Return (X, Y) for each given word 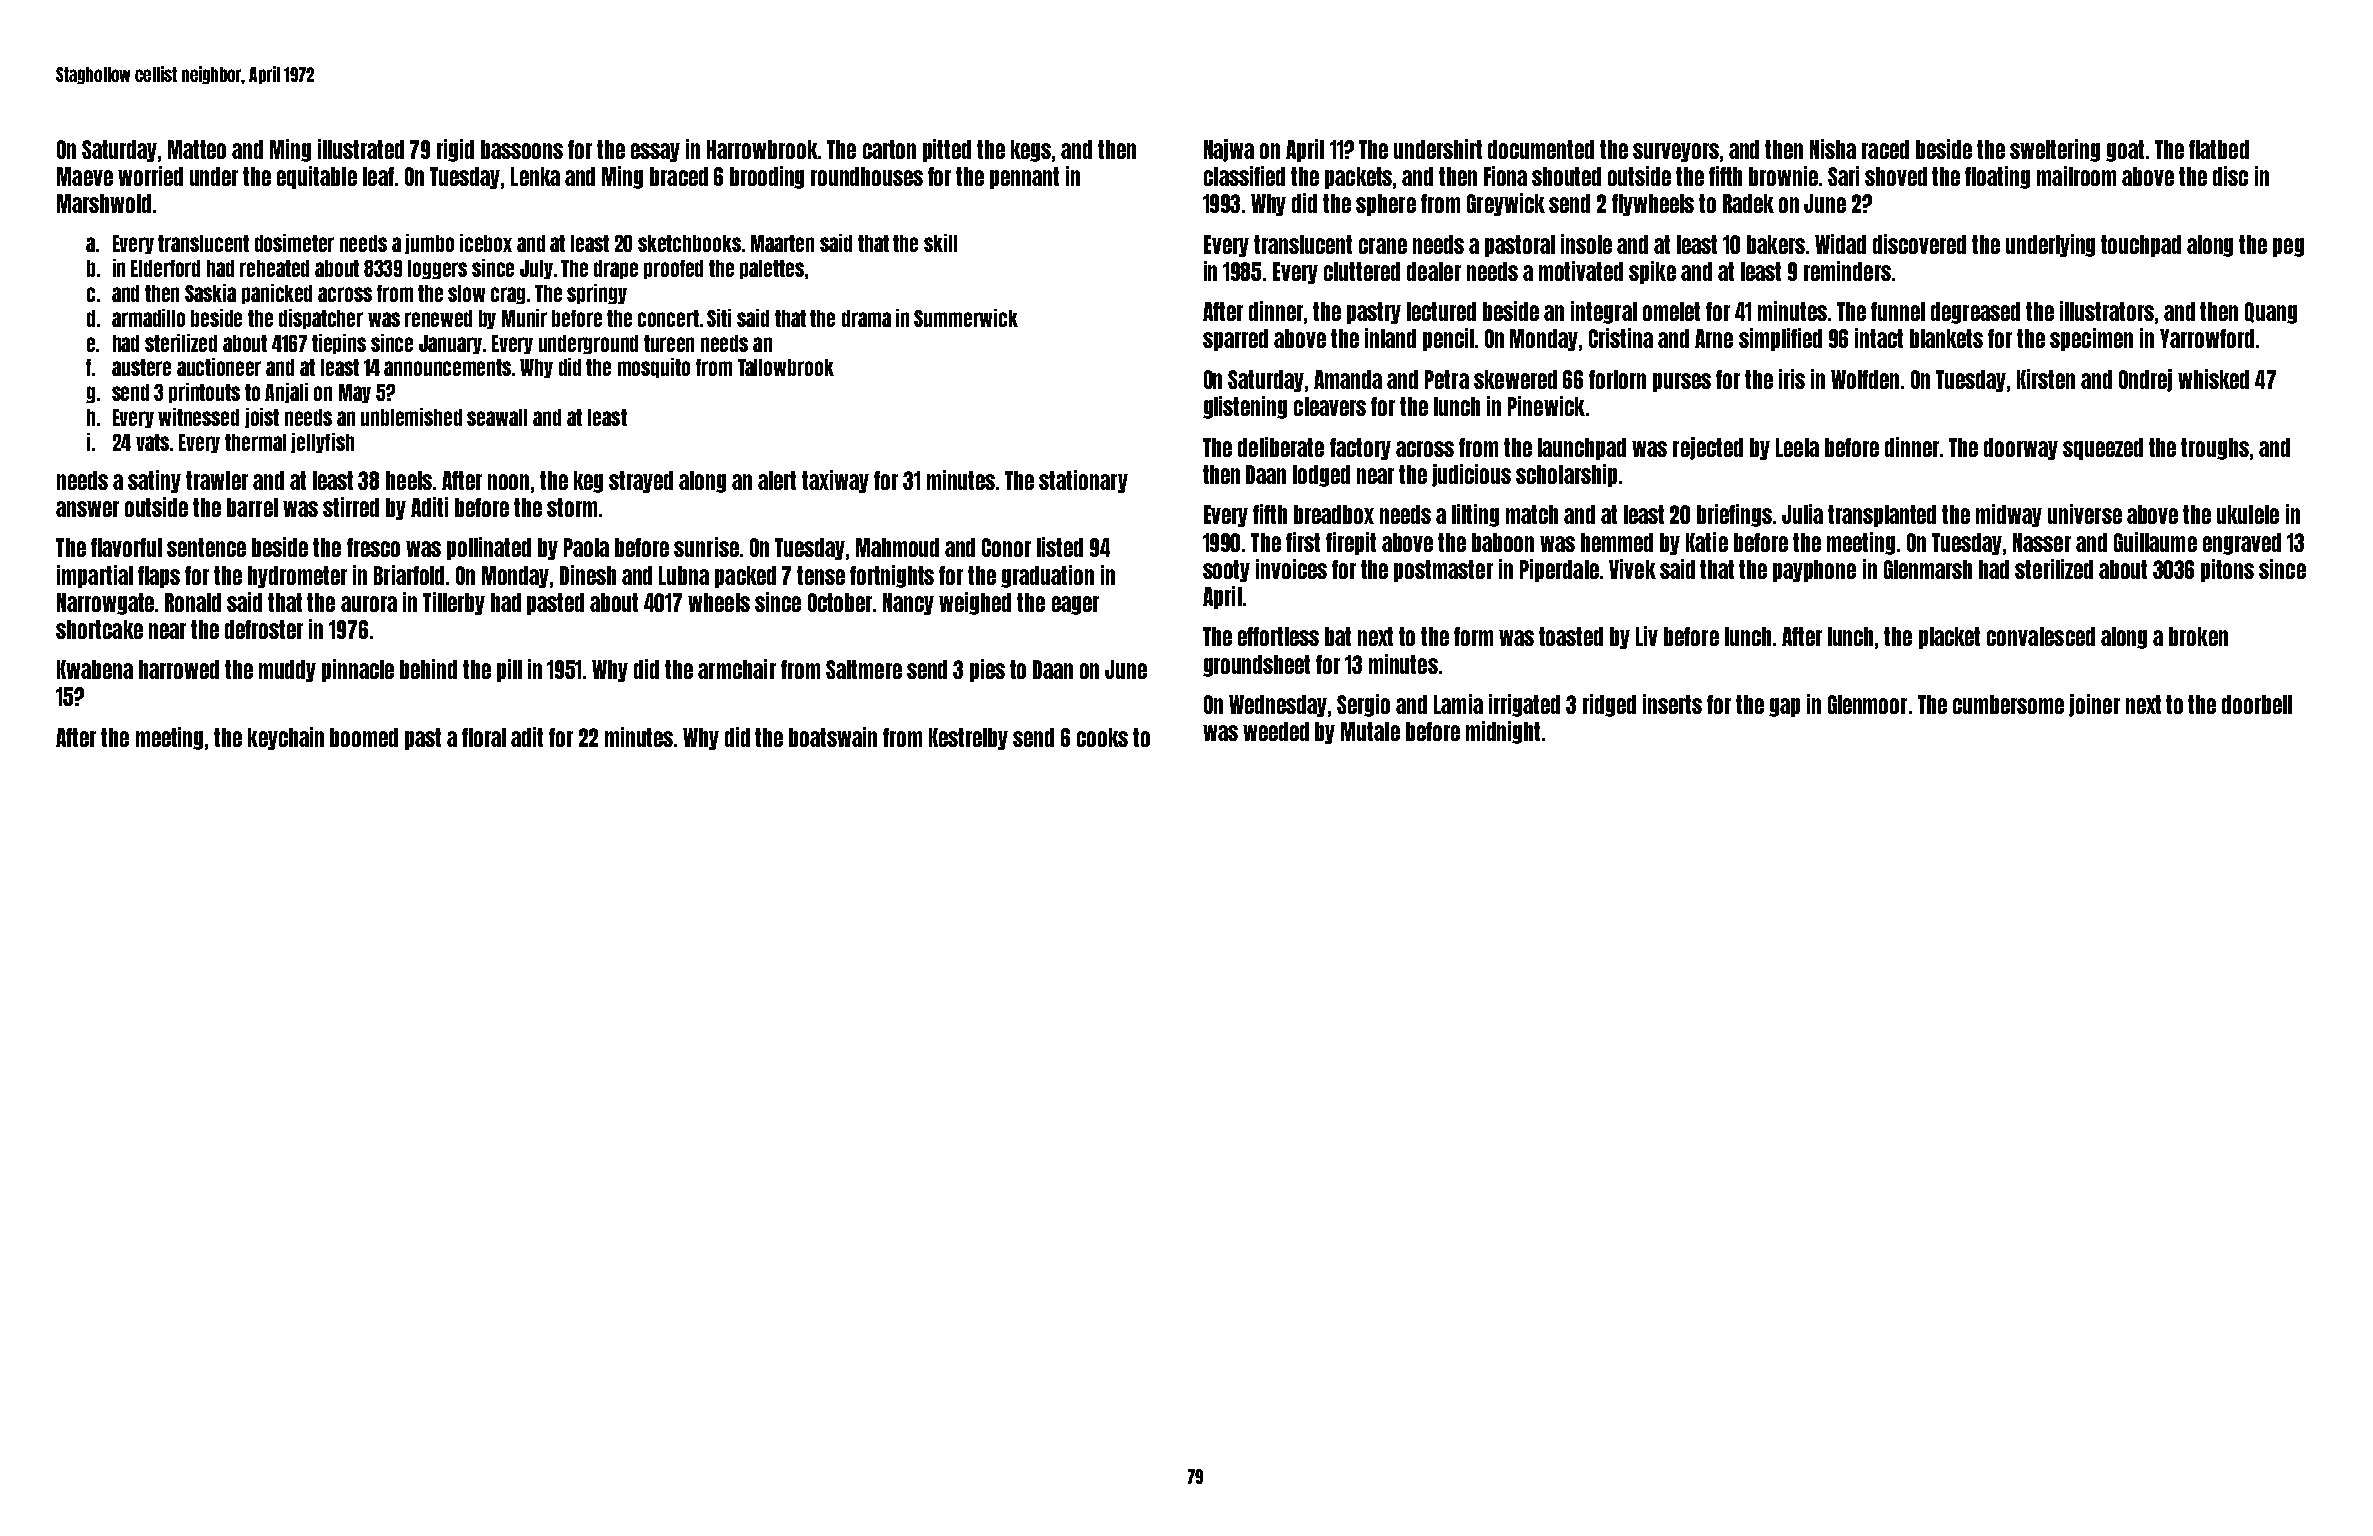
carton (889, 149)
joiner (2094, 705)
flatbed (2219, 149)
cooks (1102, 737)
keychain (286, 738)
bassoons (522, 149)
